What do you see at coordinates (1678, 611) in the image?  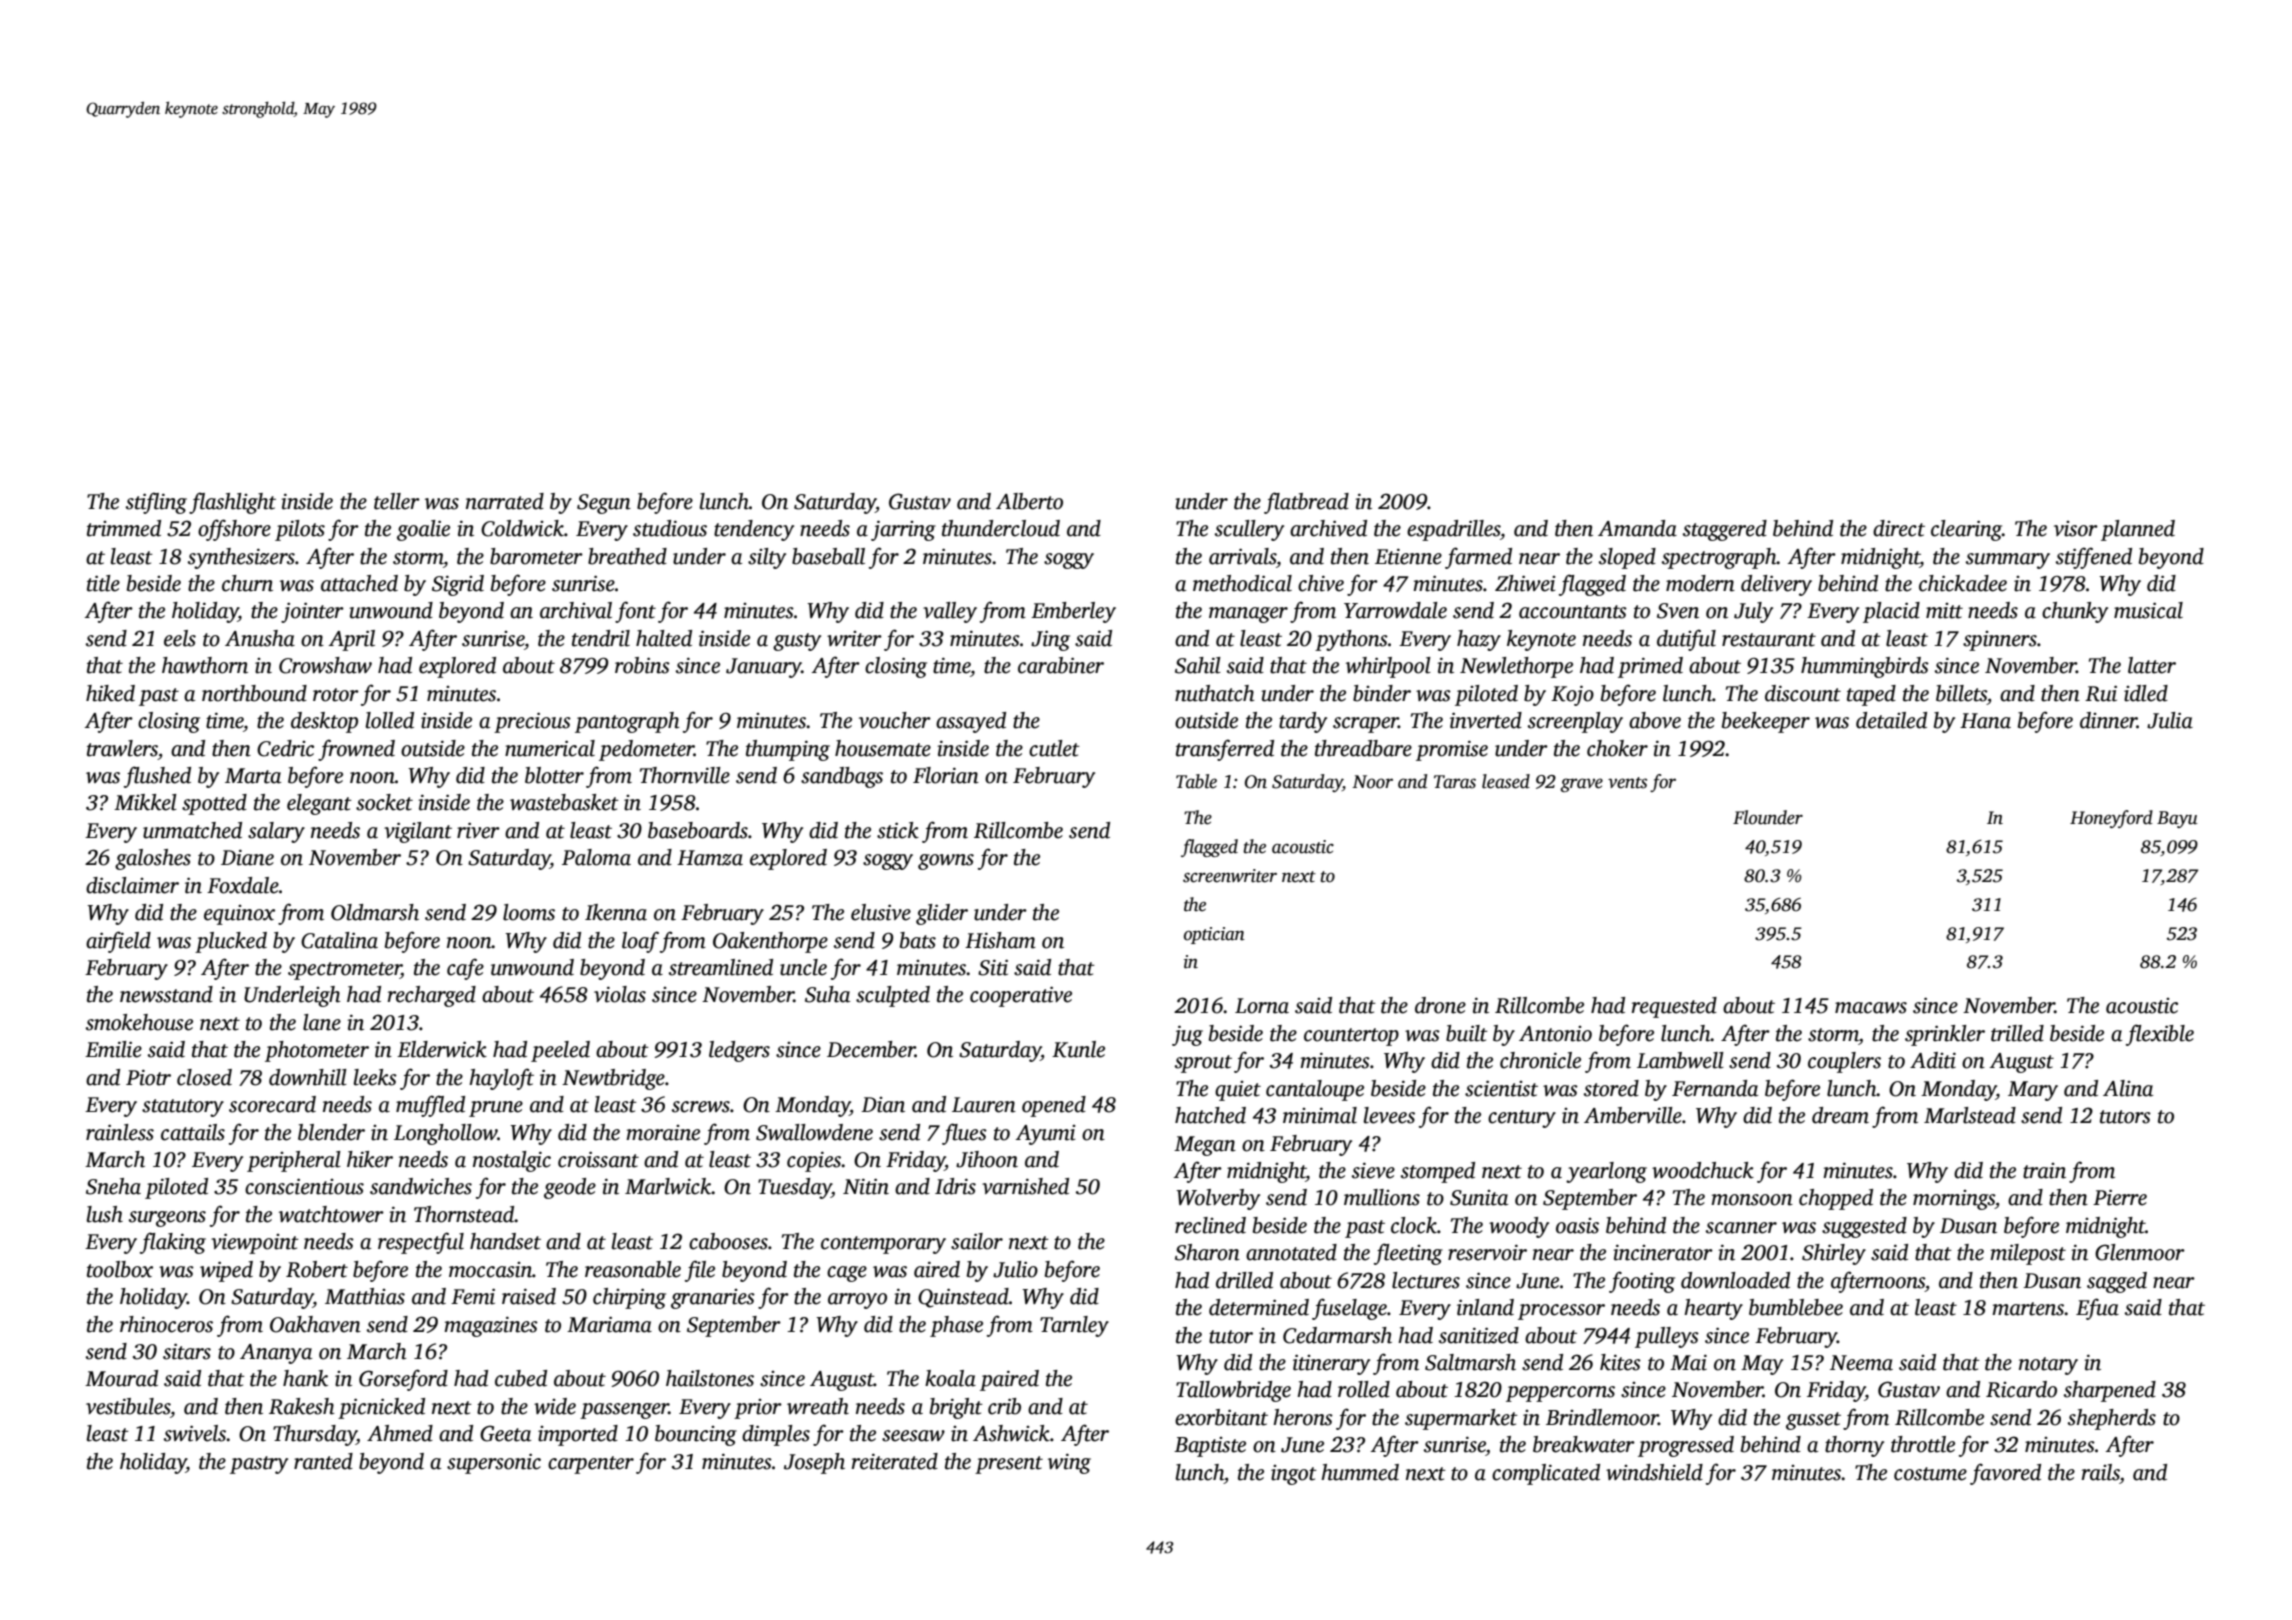 I see `Sven` at bounding box center [1678, 611].
